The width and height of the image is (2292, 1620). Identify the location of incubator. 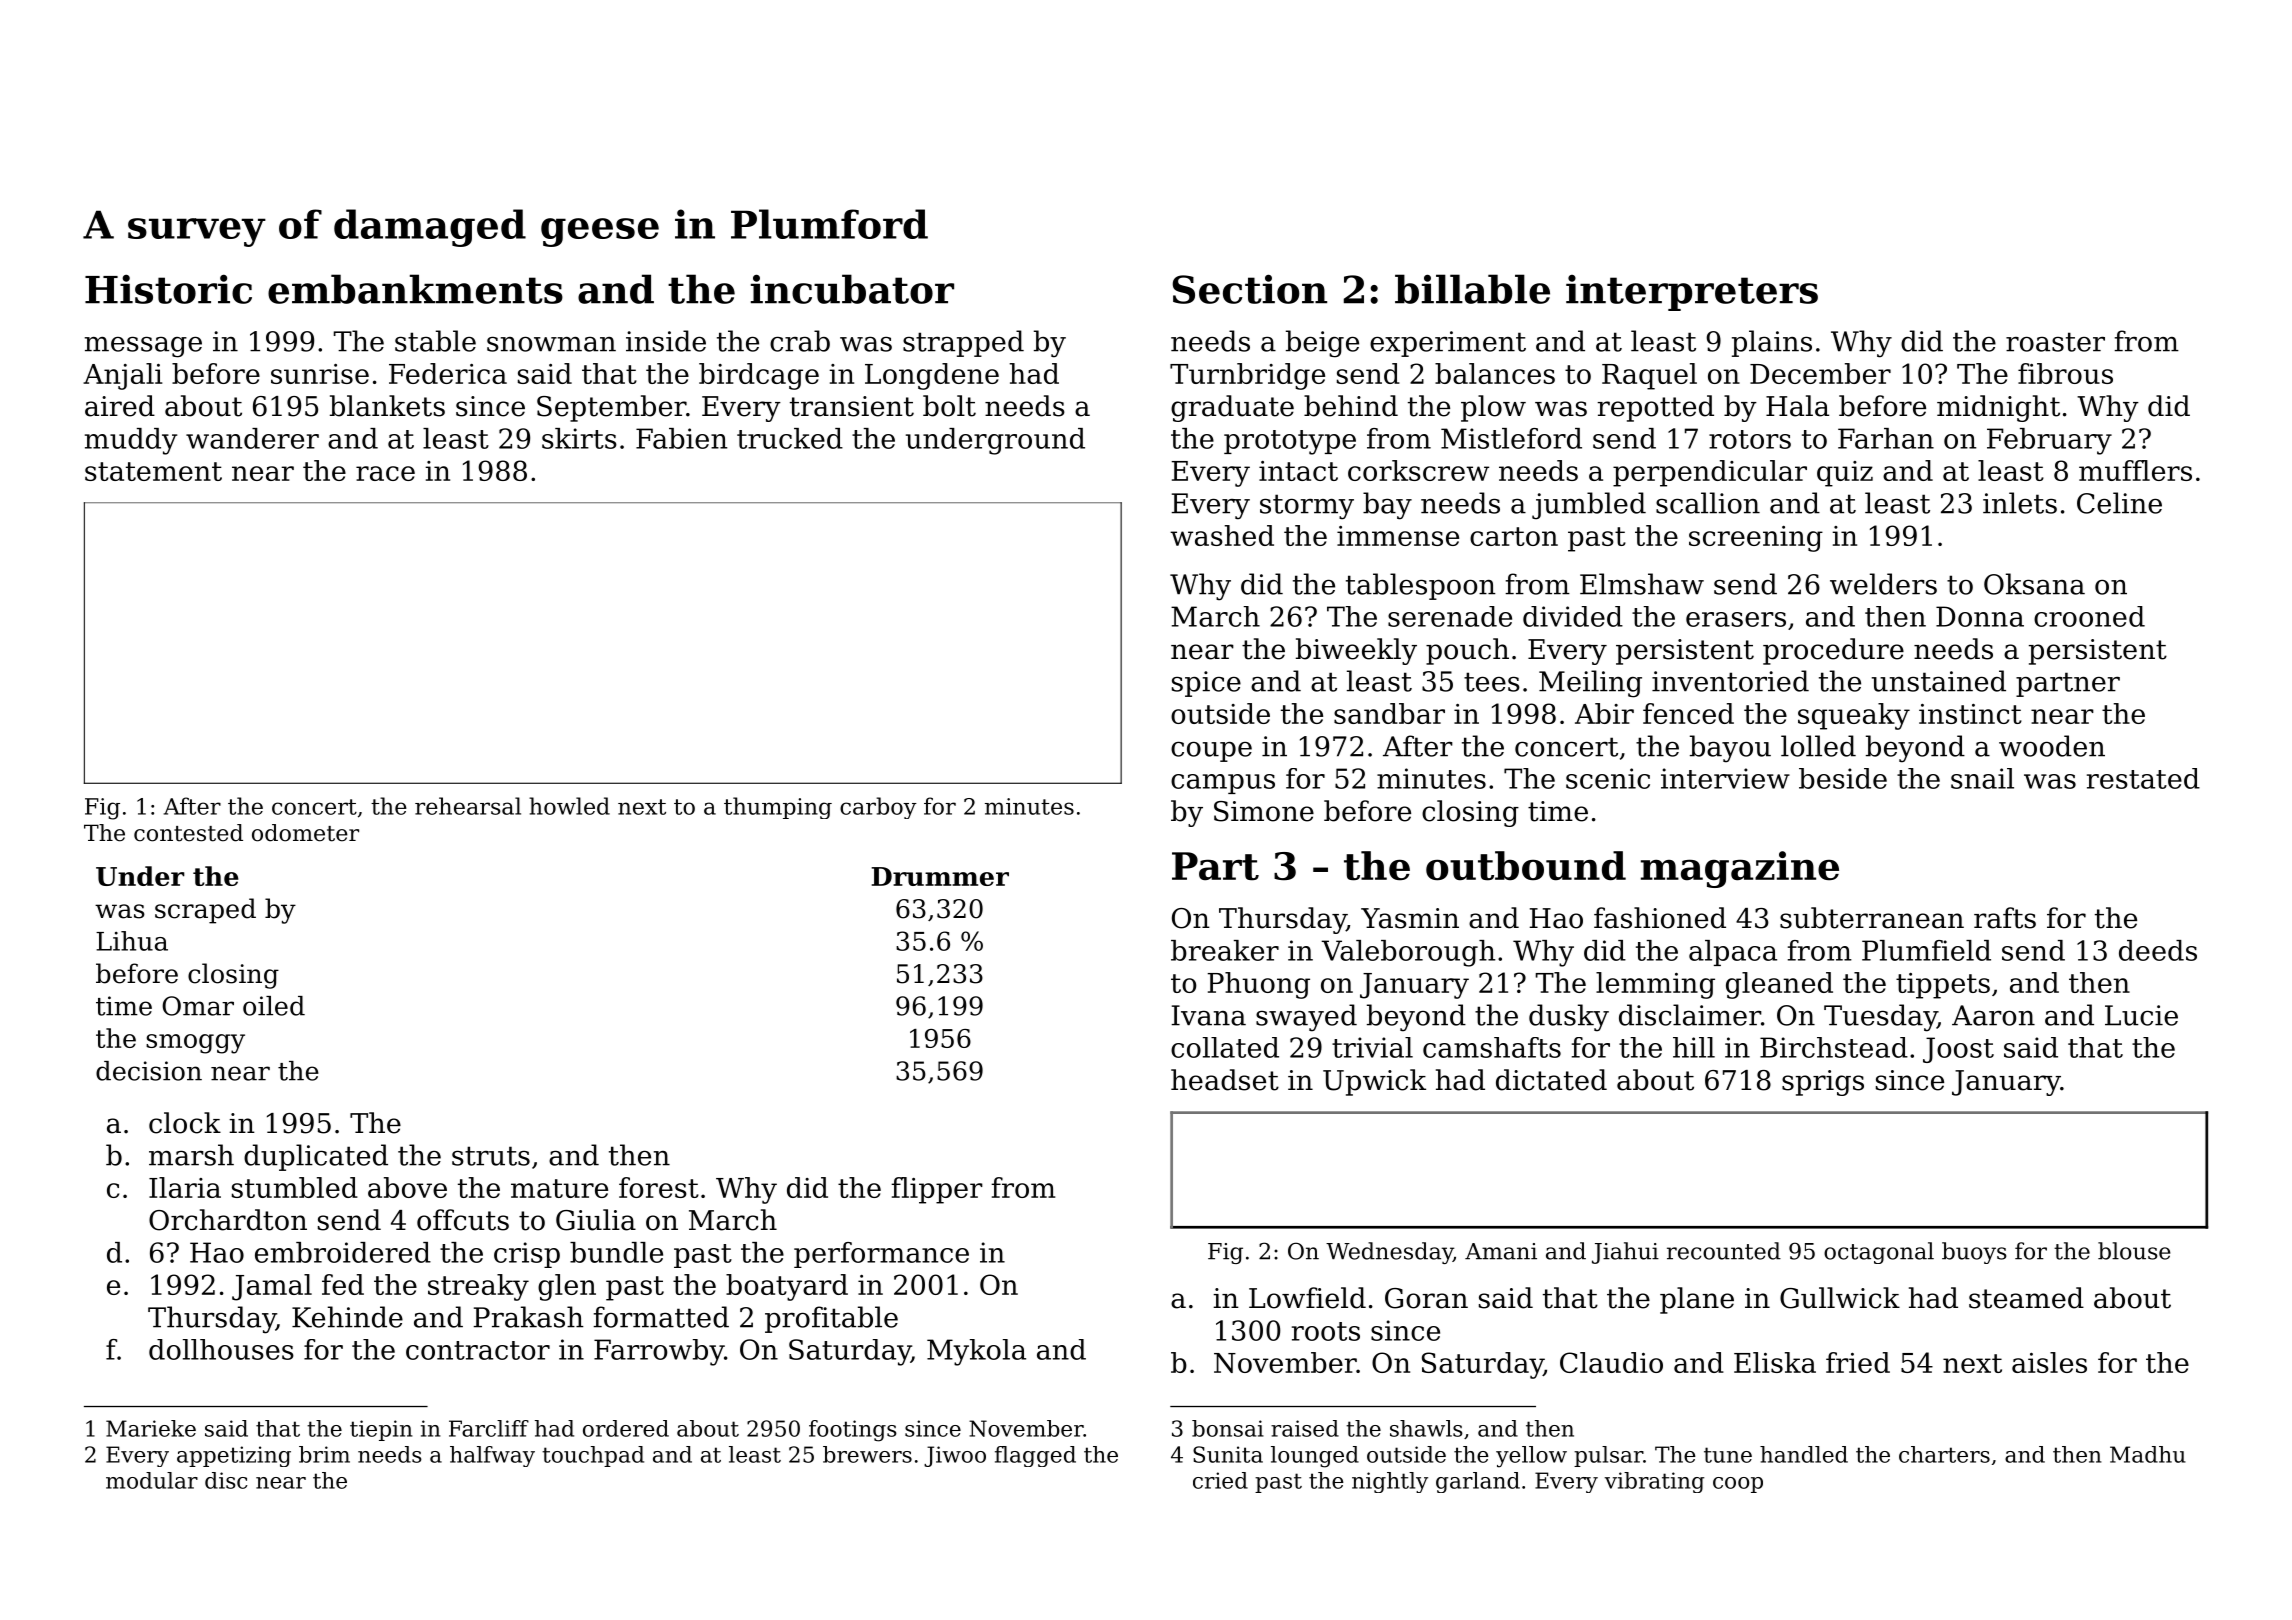
(852, 289).
